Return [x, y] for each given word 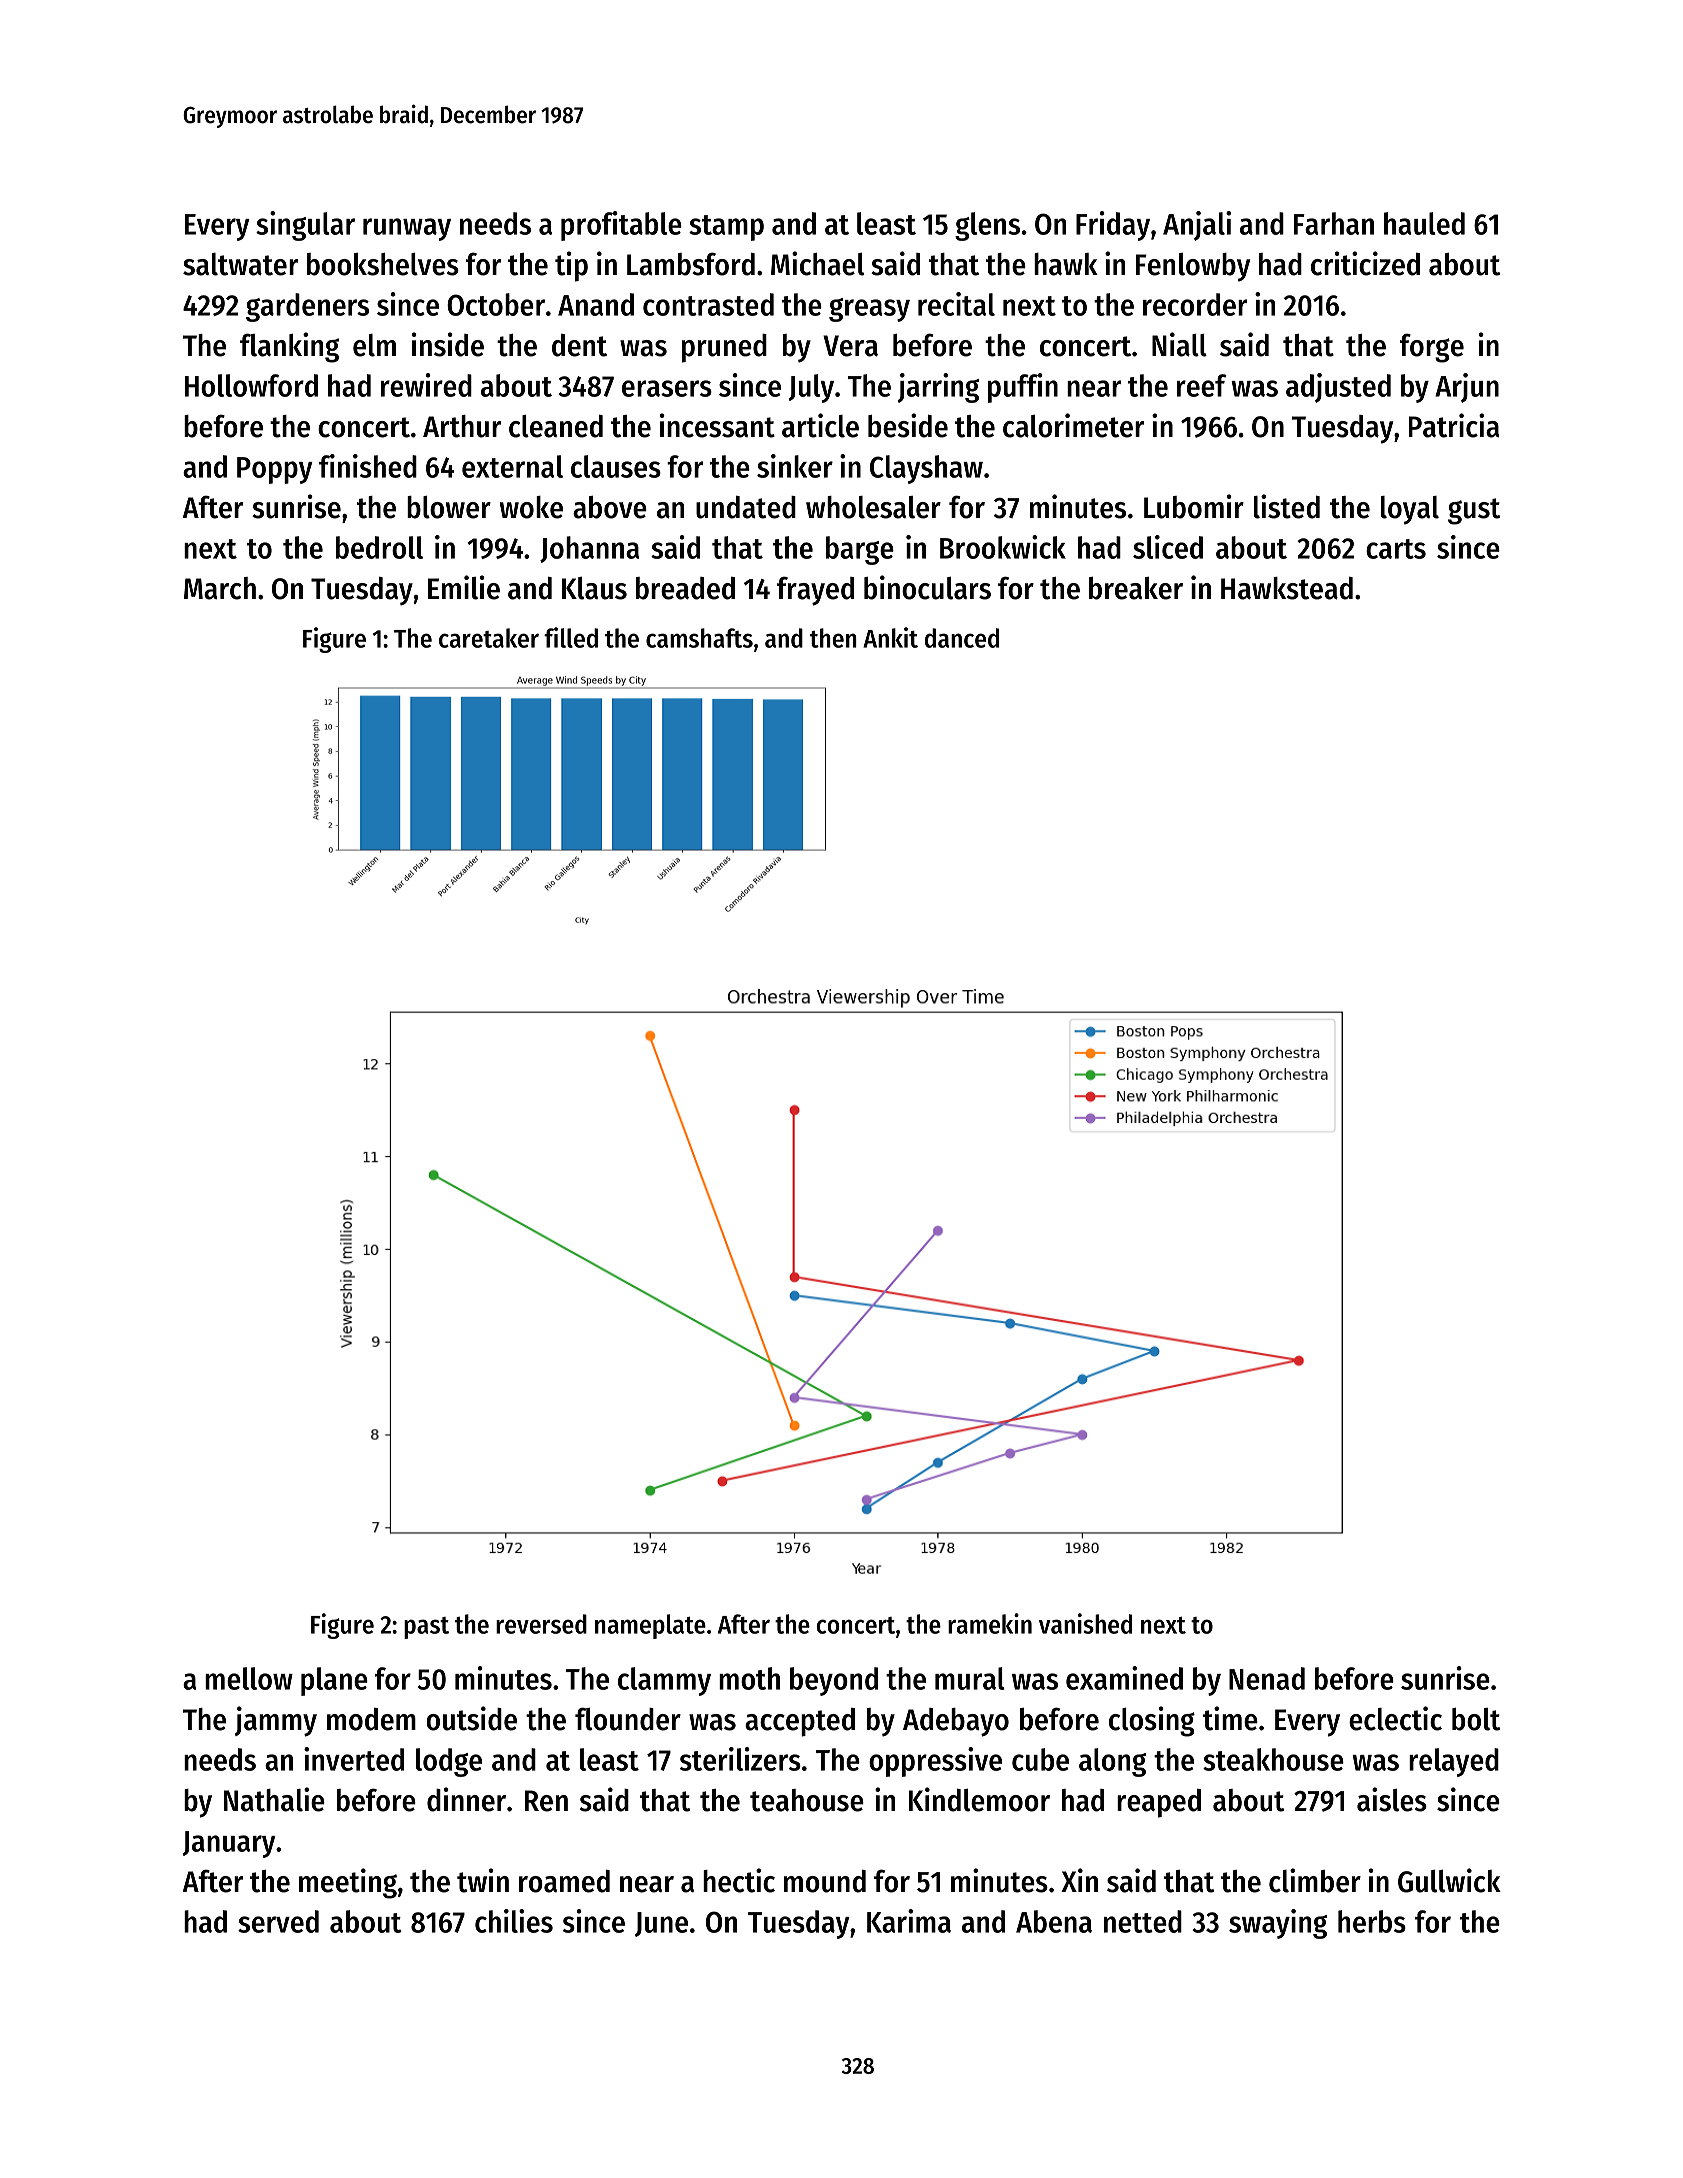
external [512, 466]
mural [970, 1678]
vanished [1085, 1623]
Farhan [1334, 223]
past [426, 1628]
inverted [354, 1759]
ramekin [990, 1623]
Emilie [464, 587]
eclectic [1395, 1718]
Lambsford [691, 264]
